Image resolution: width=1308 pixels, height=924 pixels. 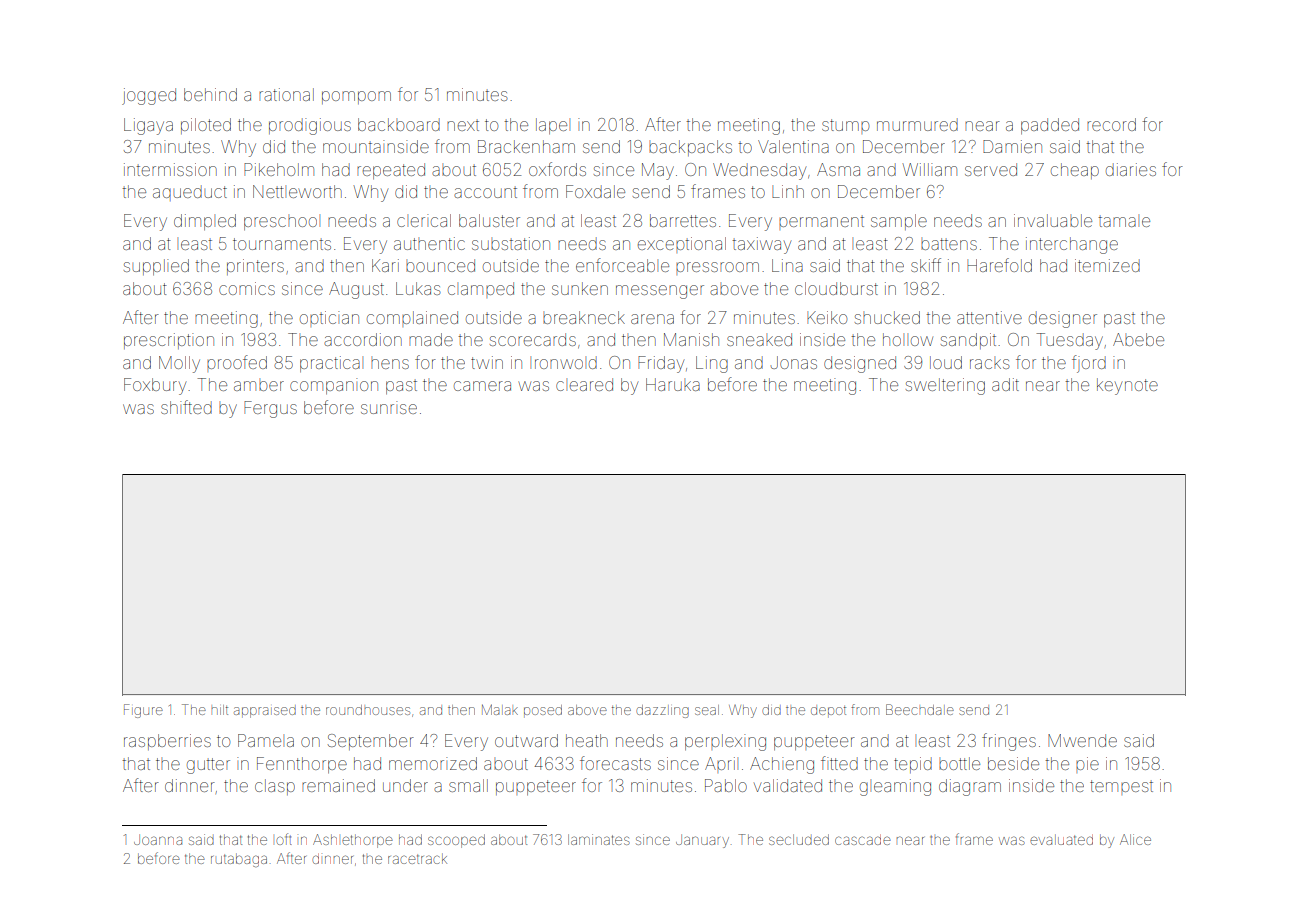 What do you see at coordinates (353, 841) in the screenshot?
I see `Ashlethorpe` at bounding box center [353, 841].
